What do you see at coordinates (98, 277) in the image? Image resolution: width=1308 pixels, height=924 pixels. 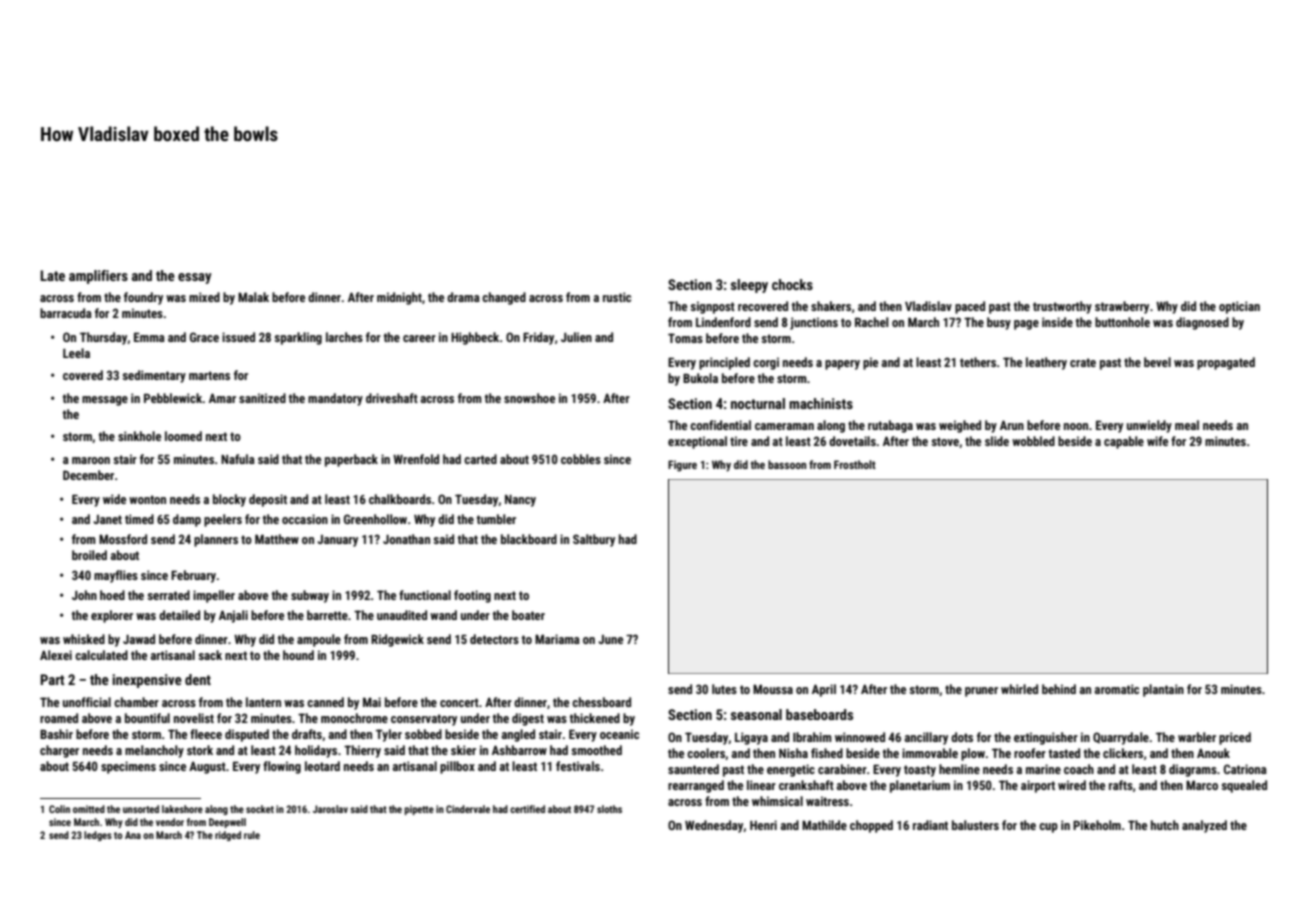 I see `amplifiers` at bounding box center [98, 277].
